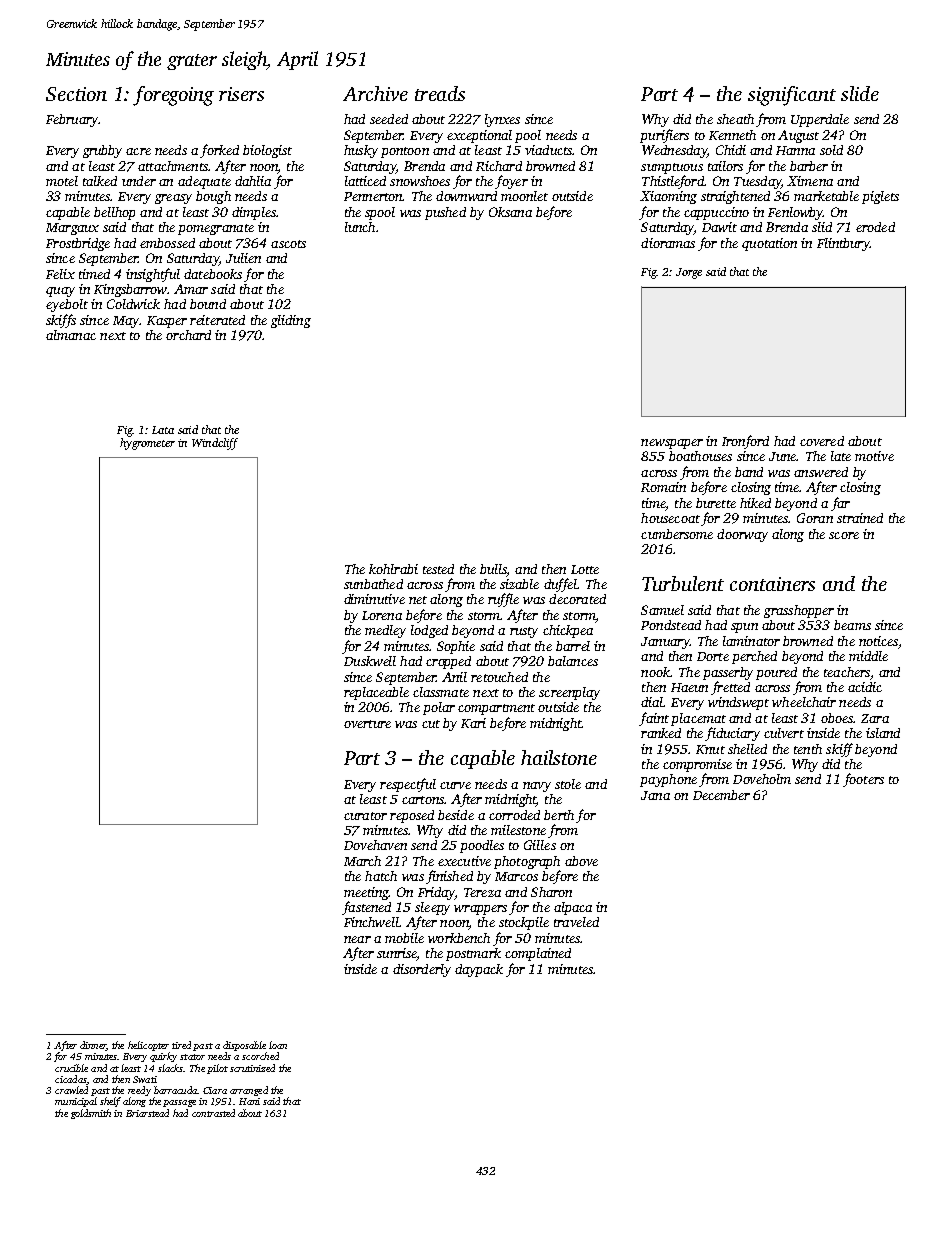 Image resolution: width=952 pixels, height=1233 pixels. Describe the element at coordinates (735, 119) in the screenshot. I see `sheath` at that location.
